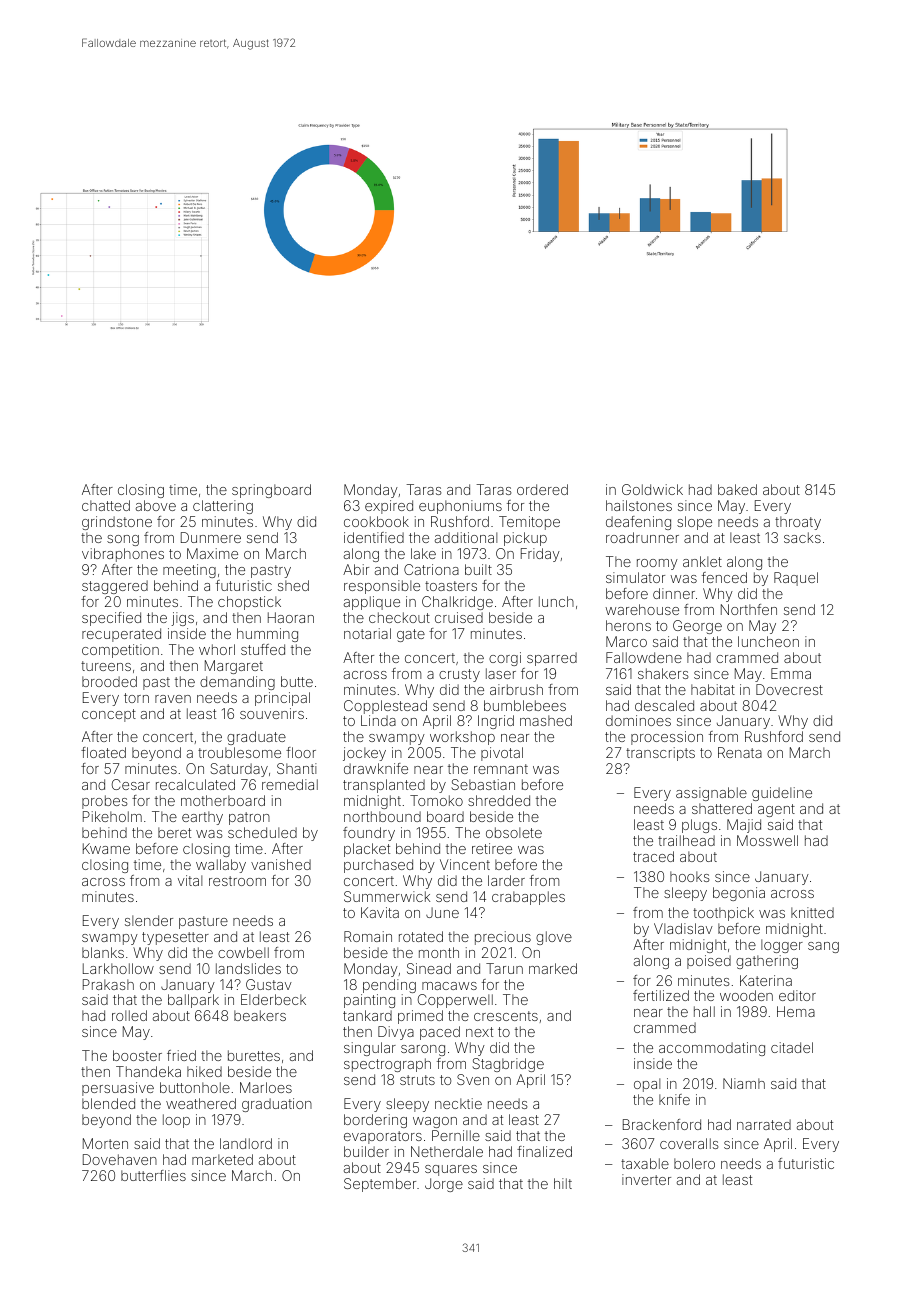 Image resolution: width=924 pixels, height=1308 pixels. I want to click on demanding, so click(237, 683).
